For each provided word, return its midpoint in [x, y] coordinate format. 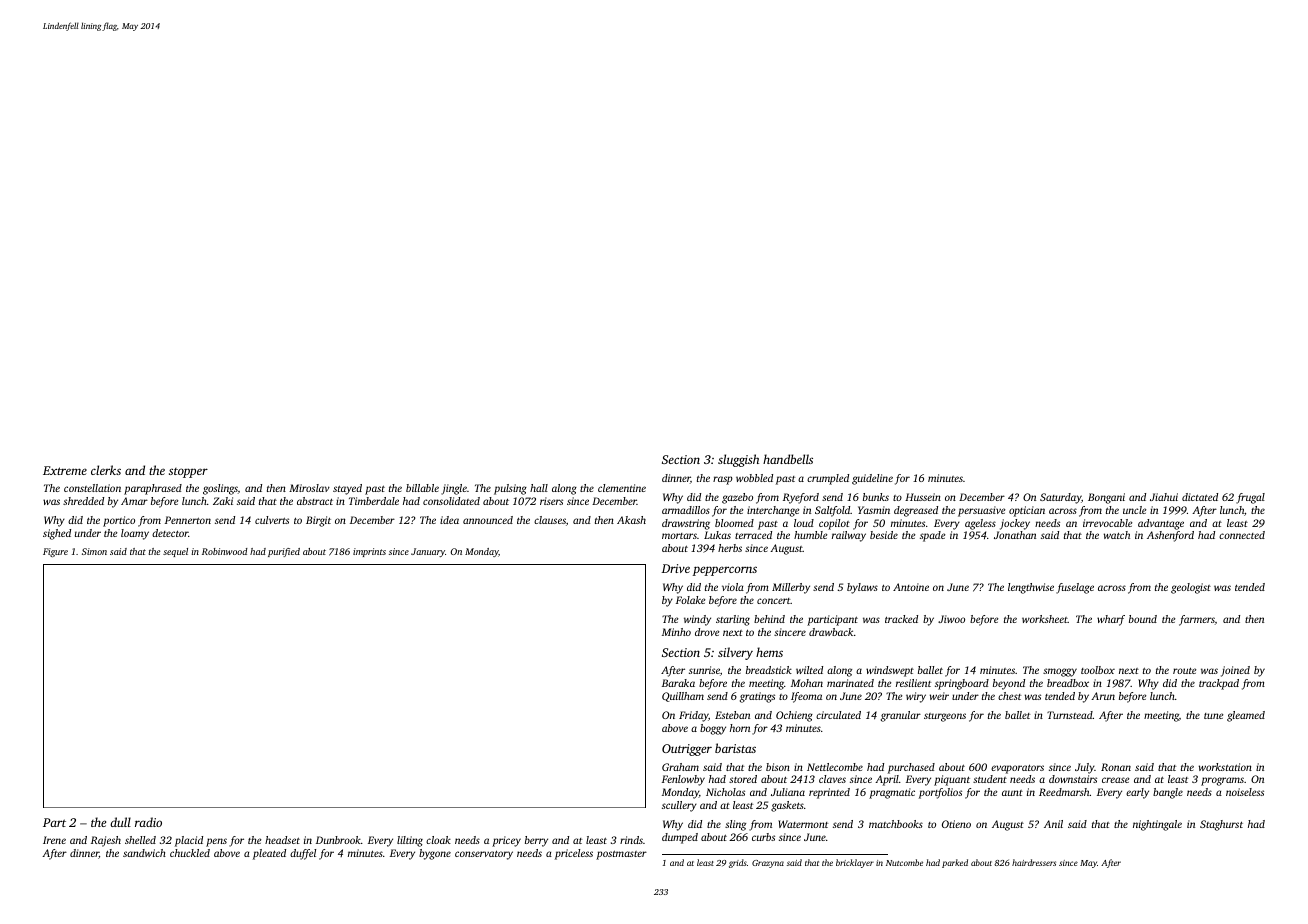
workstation [1225, 767]
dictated [1200, 497]
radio [148, 822]
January [428, 552]
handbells [788, 459]
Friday [694, 716]
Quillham [683, 697]
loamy [135, 534]
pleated [269, 854]
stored [743, 779]
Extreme [65, 470]
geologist [1191, 588]
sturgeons [945, 717]
